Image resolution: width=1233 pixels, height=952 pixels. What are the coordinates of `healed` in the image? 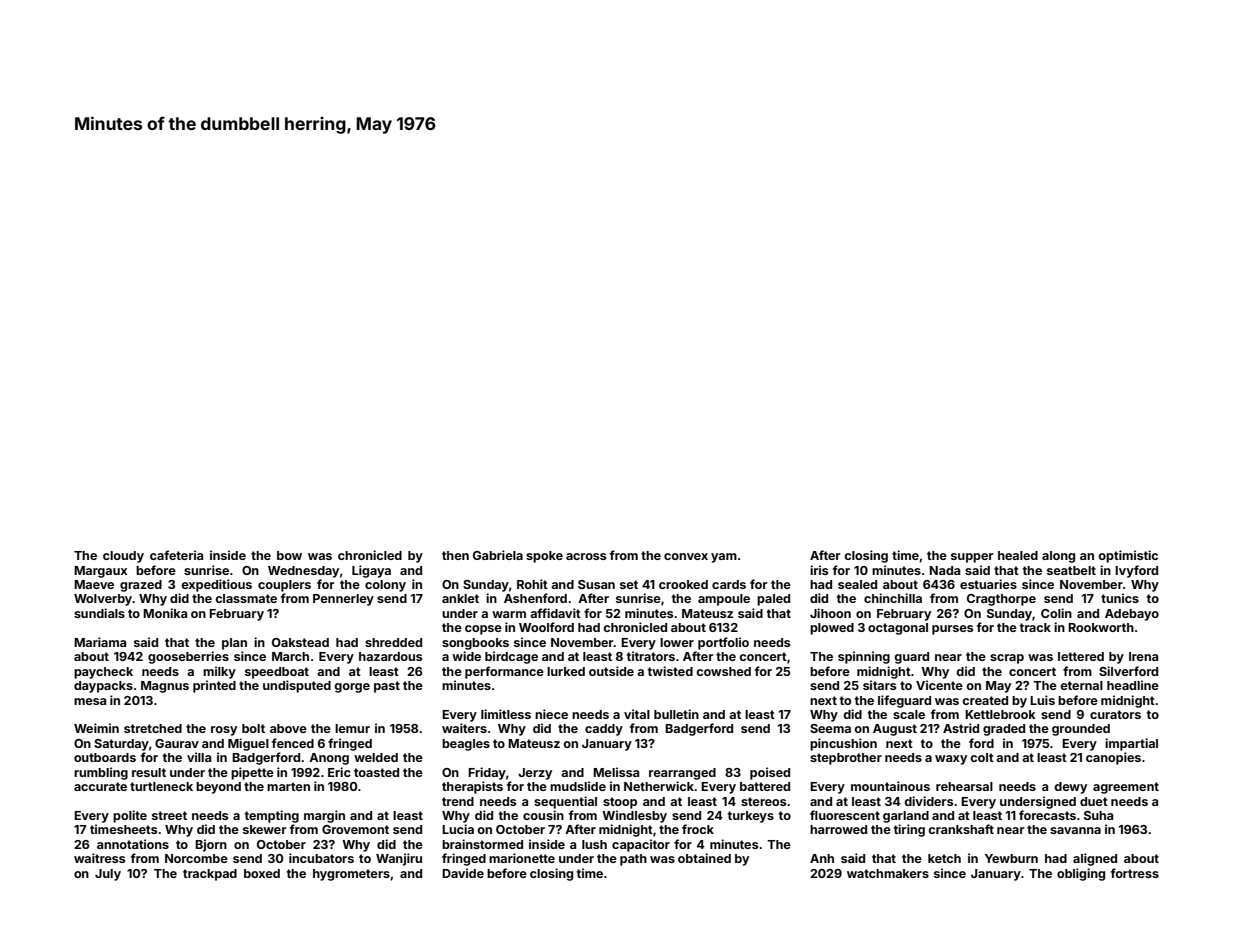 It's located at (1018, 555).
